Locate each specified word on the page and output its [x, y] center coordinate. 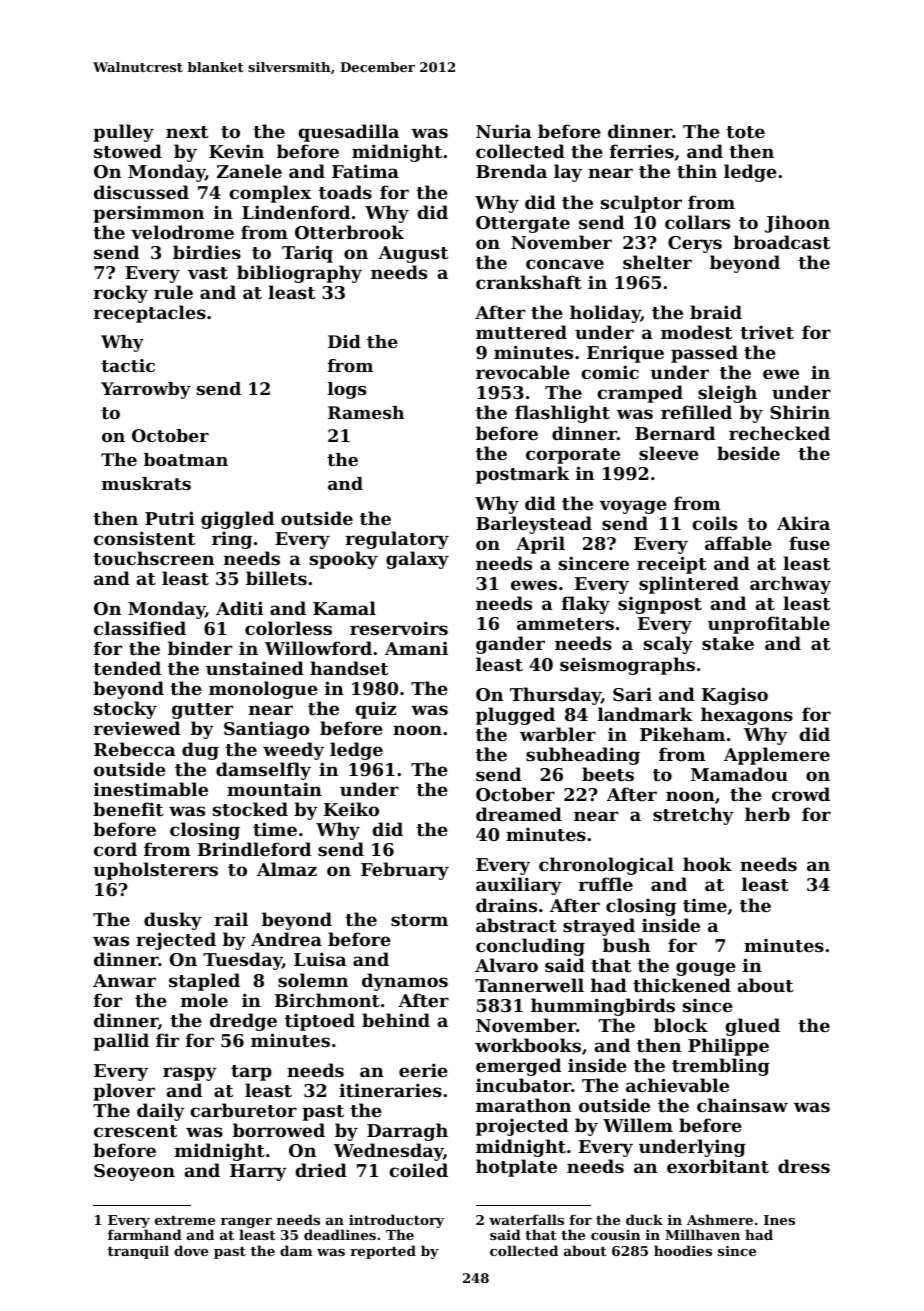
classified [140, 628]
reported [383, 1252]
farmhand [145, 1235]
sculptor [641, 204]
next [187, 132]
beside [748, 453]
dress [804, 1166]
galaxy [417, 560]
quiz [375, 710]
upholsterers [155, 871]
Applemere [777, 756]
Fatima [365, 171]
